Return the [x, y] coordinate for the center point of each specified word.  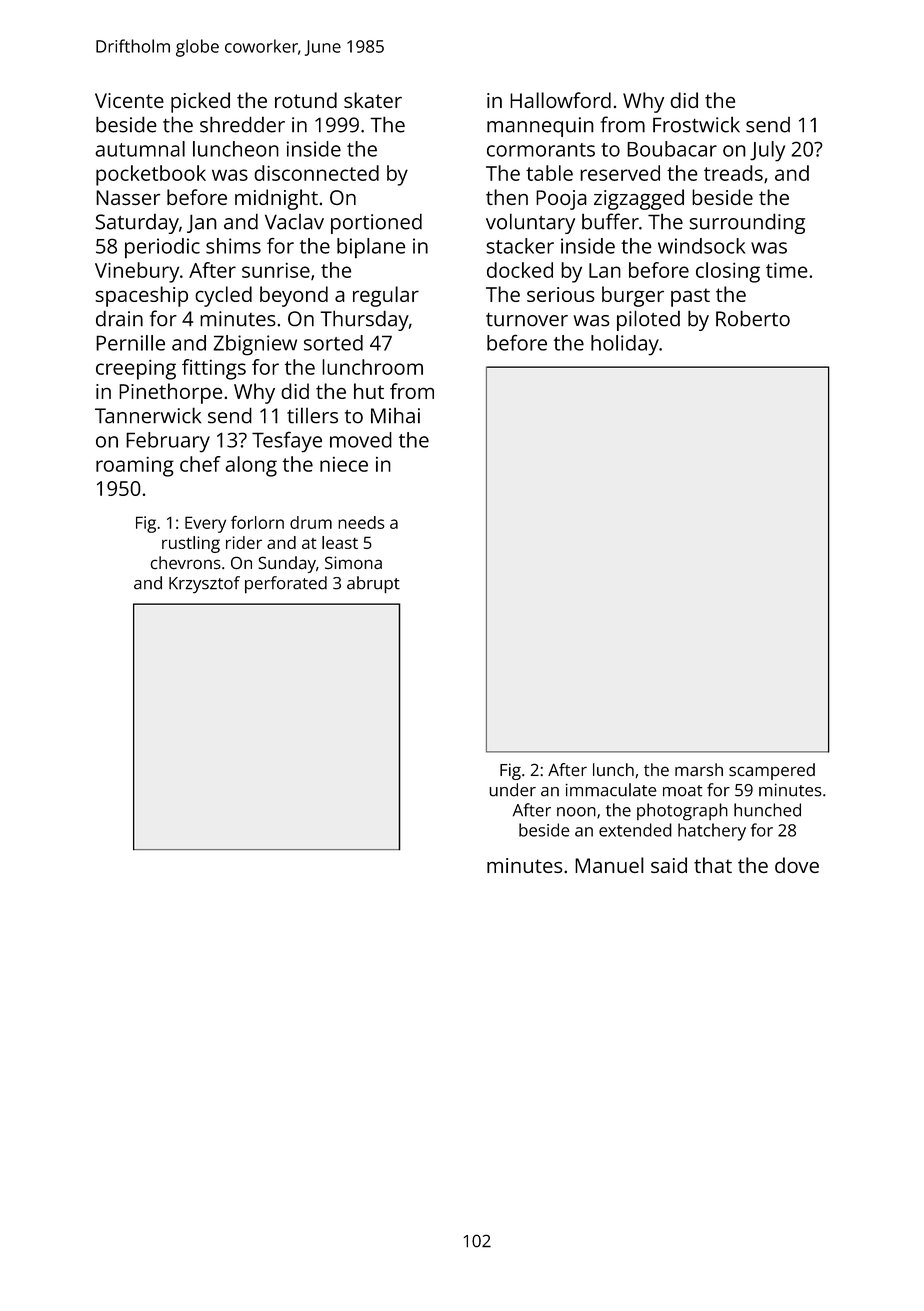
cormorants [541, 150]
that [713, 865]
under [512, 790]
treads [733, 173]
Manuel [609, 865]
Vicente [129, 100]
